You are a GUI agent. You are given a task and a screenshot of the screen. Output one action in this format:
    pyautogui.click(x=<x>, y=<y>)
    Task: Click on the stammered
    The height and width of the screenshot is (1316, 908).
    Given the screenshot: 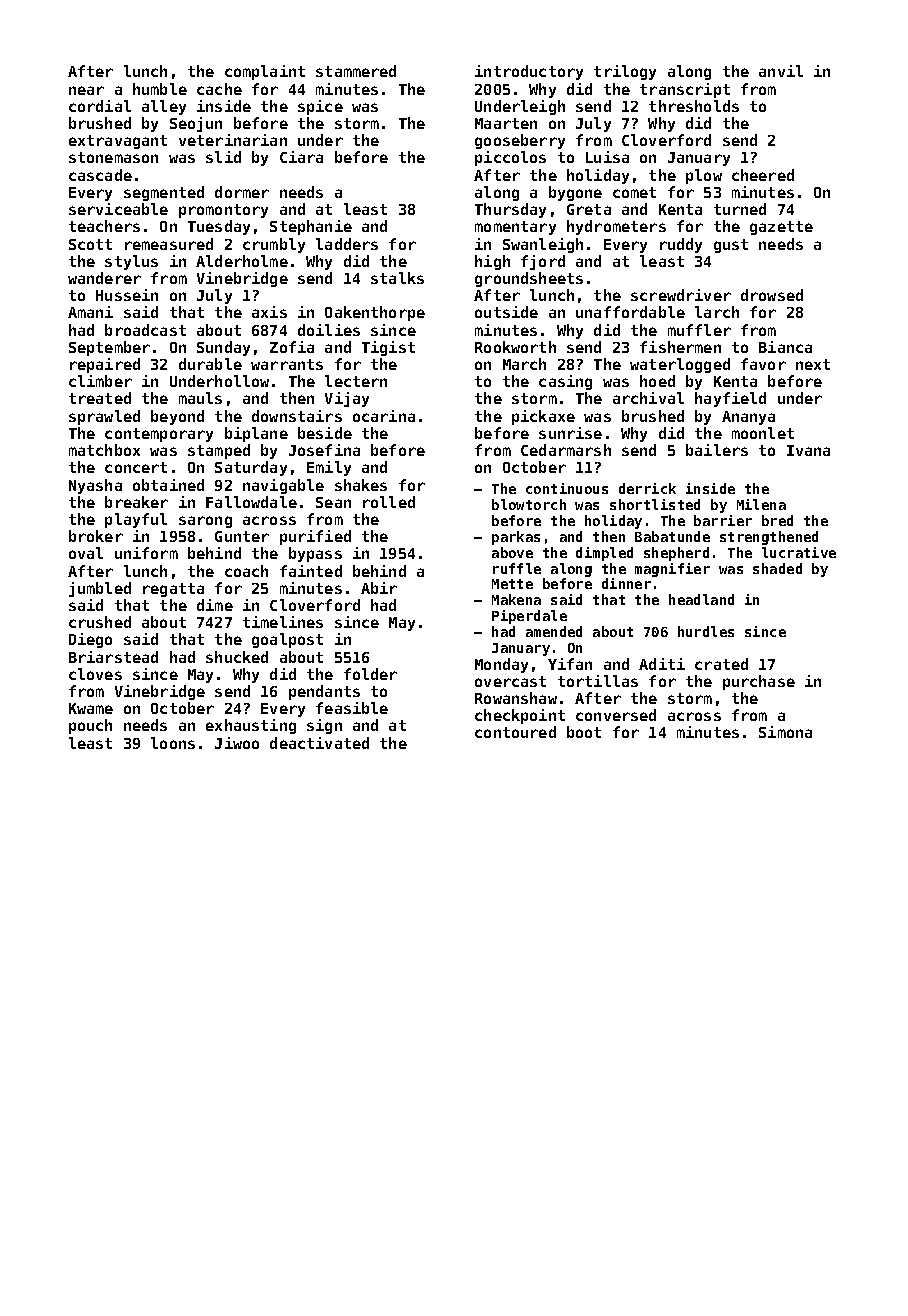 What is the action you would take?
    pyautogui.click(x=356, y=71)
